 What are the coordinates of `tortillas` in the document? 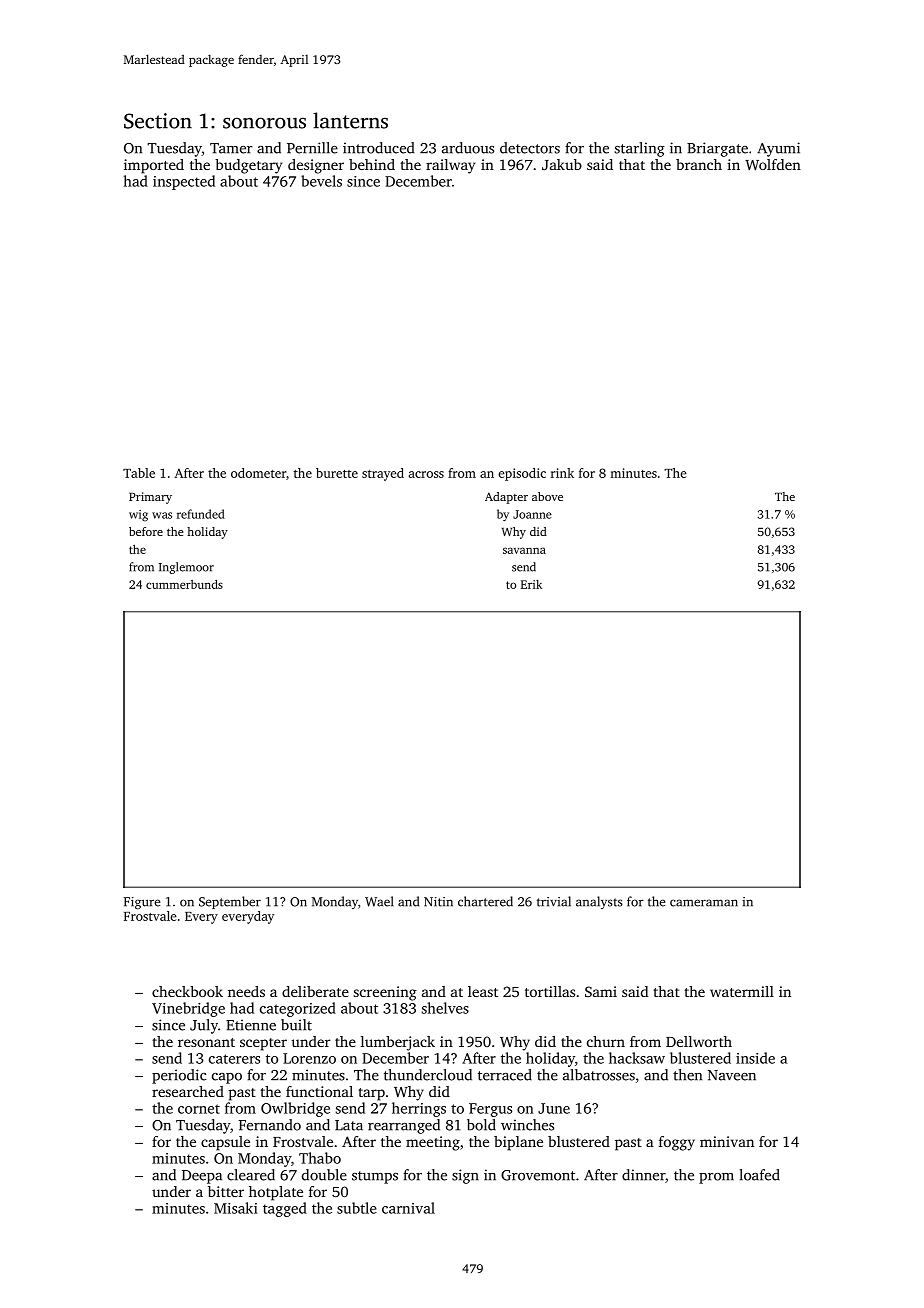 It's located at (550, 991).
